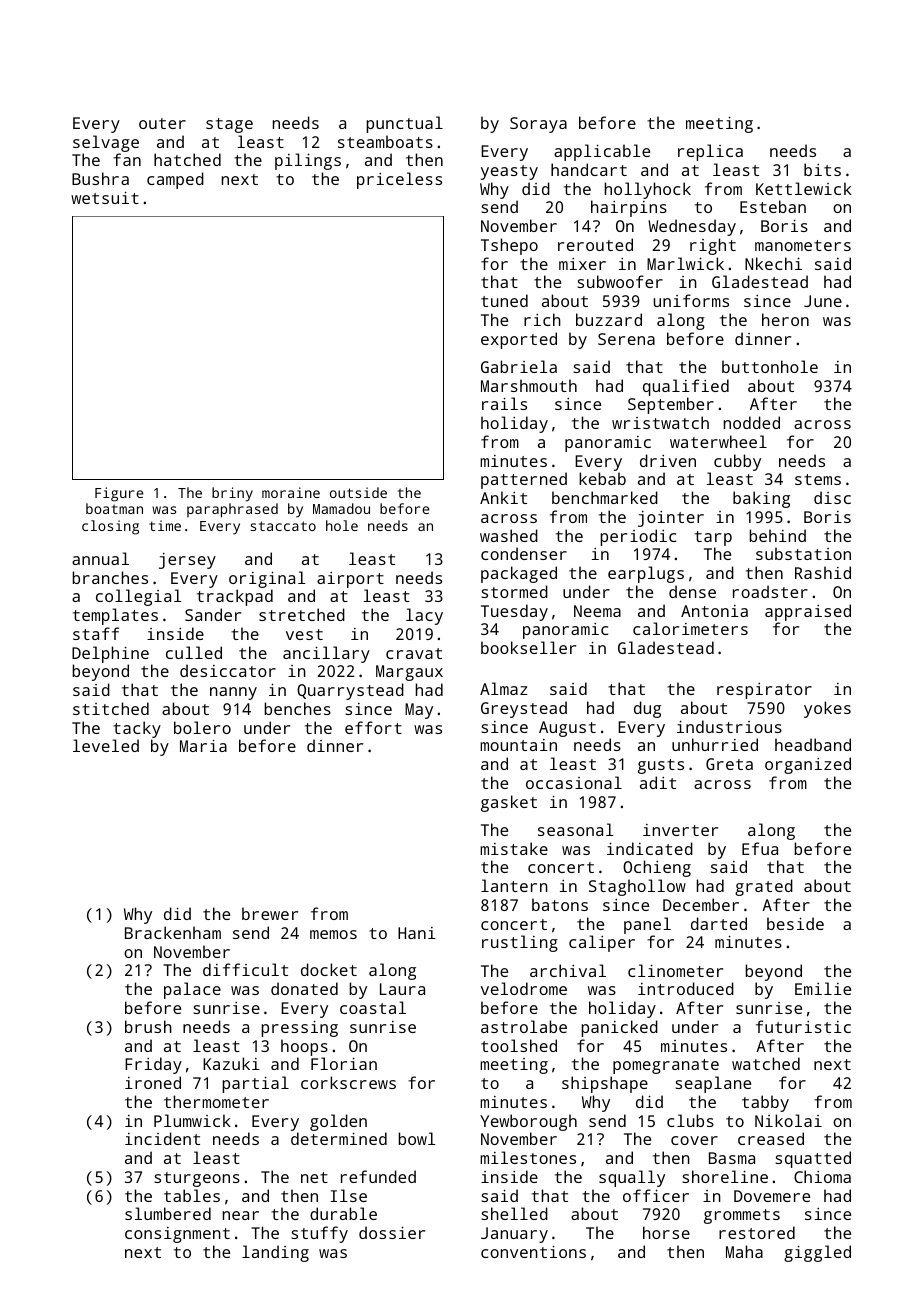  Describe the element at coordinates (105, 197) in the screenshot. I see `wetsuit` at that location.
